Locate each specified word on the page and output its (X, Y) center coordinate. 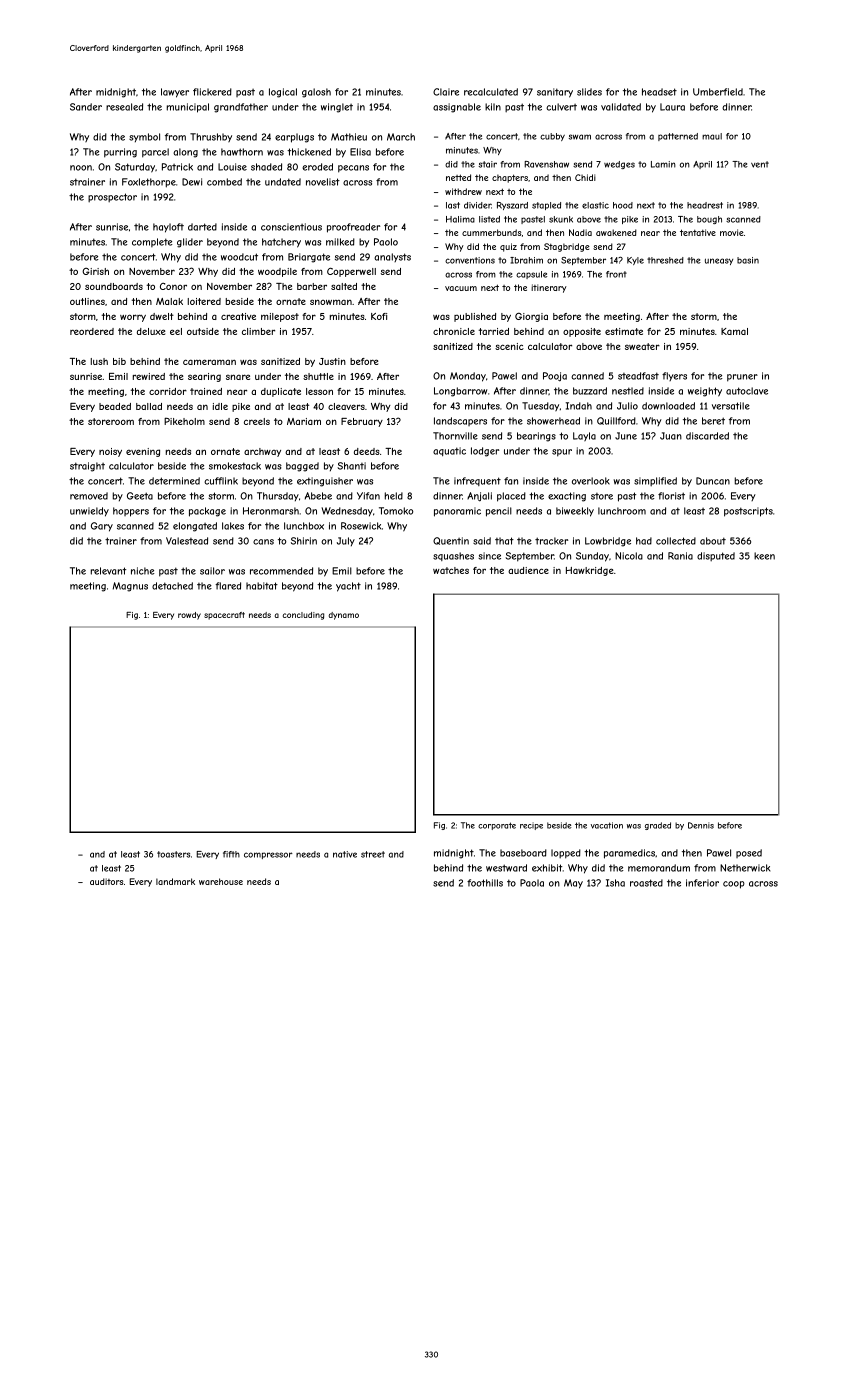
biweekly (575, 512)
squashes (453, 556)
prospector (112, 197)
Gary (102, 527)
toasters (173, 854)
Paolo (386, 242)
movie (732, 232)
